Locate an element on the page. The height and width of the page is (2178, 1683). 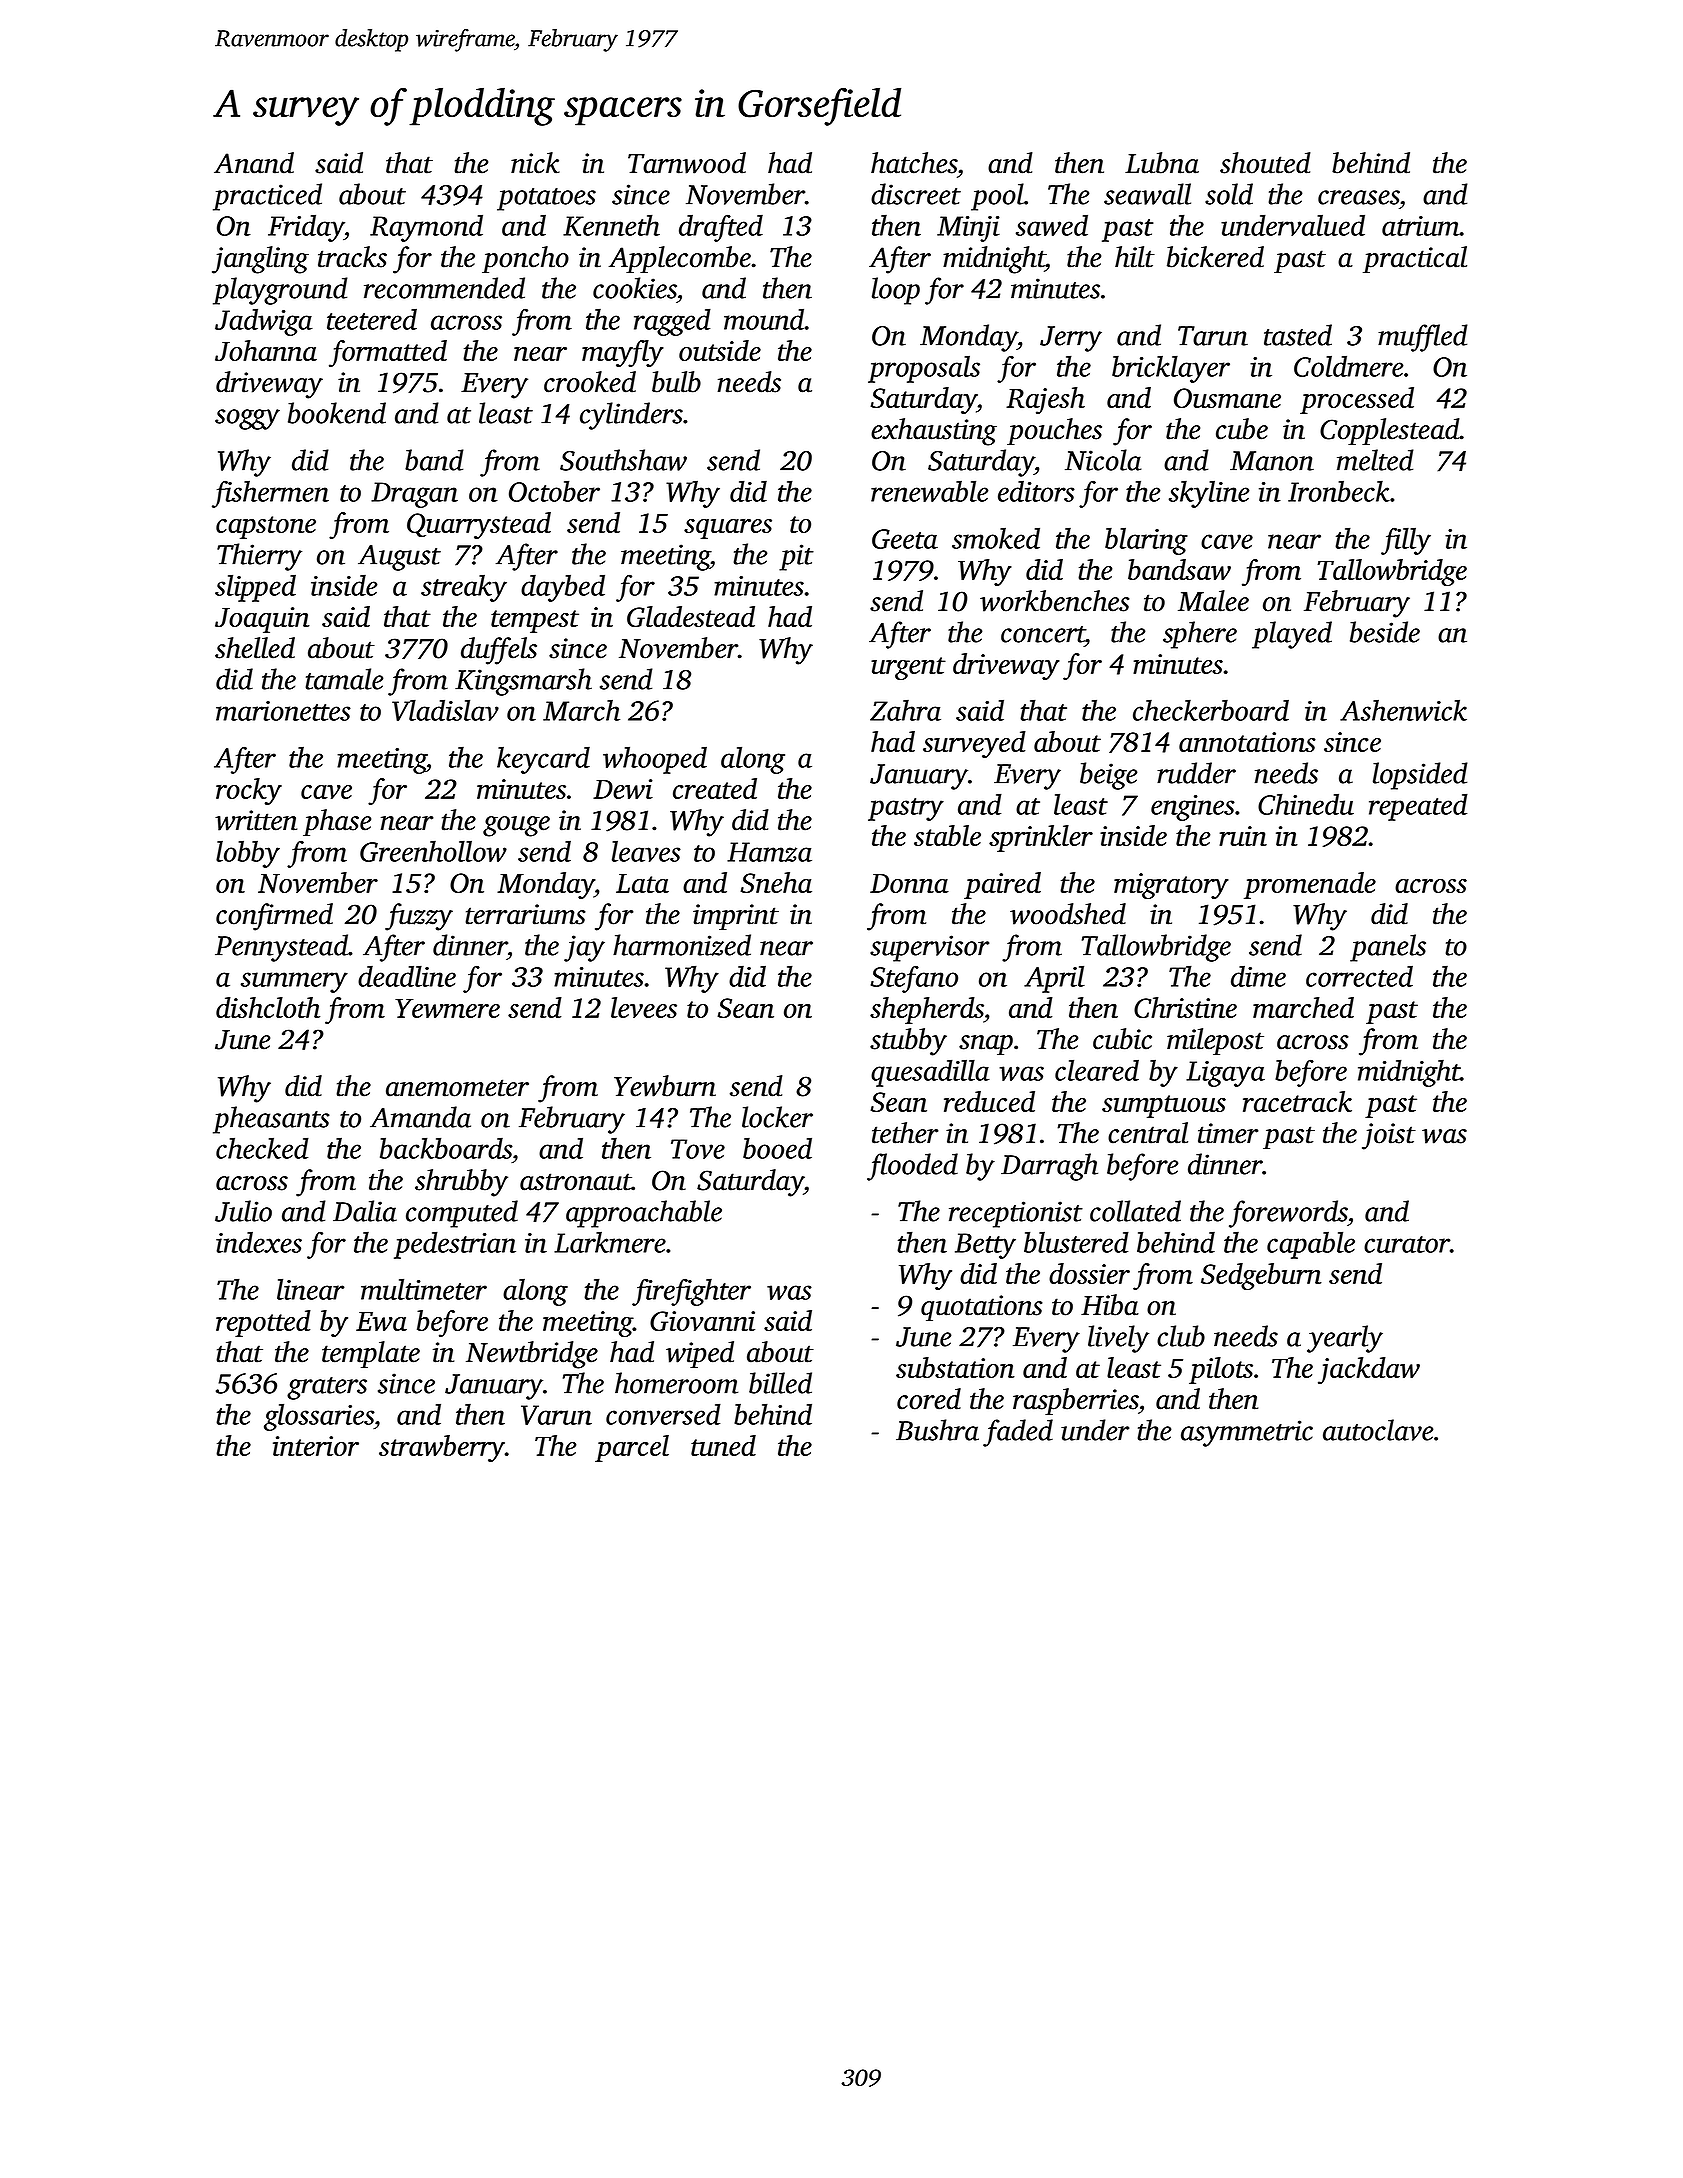
pheasants is located at coordinates (271, 1120).
